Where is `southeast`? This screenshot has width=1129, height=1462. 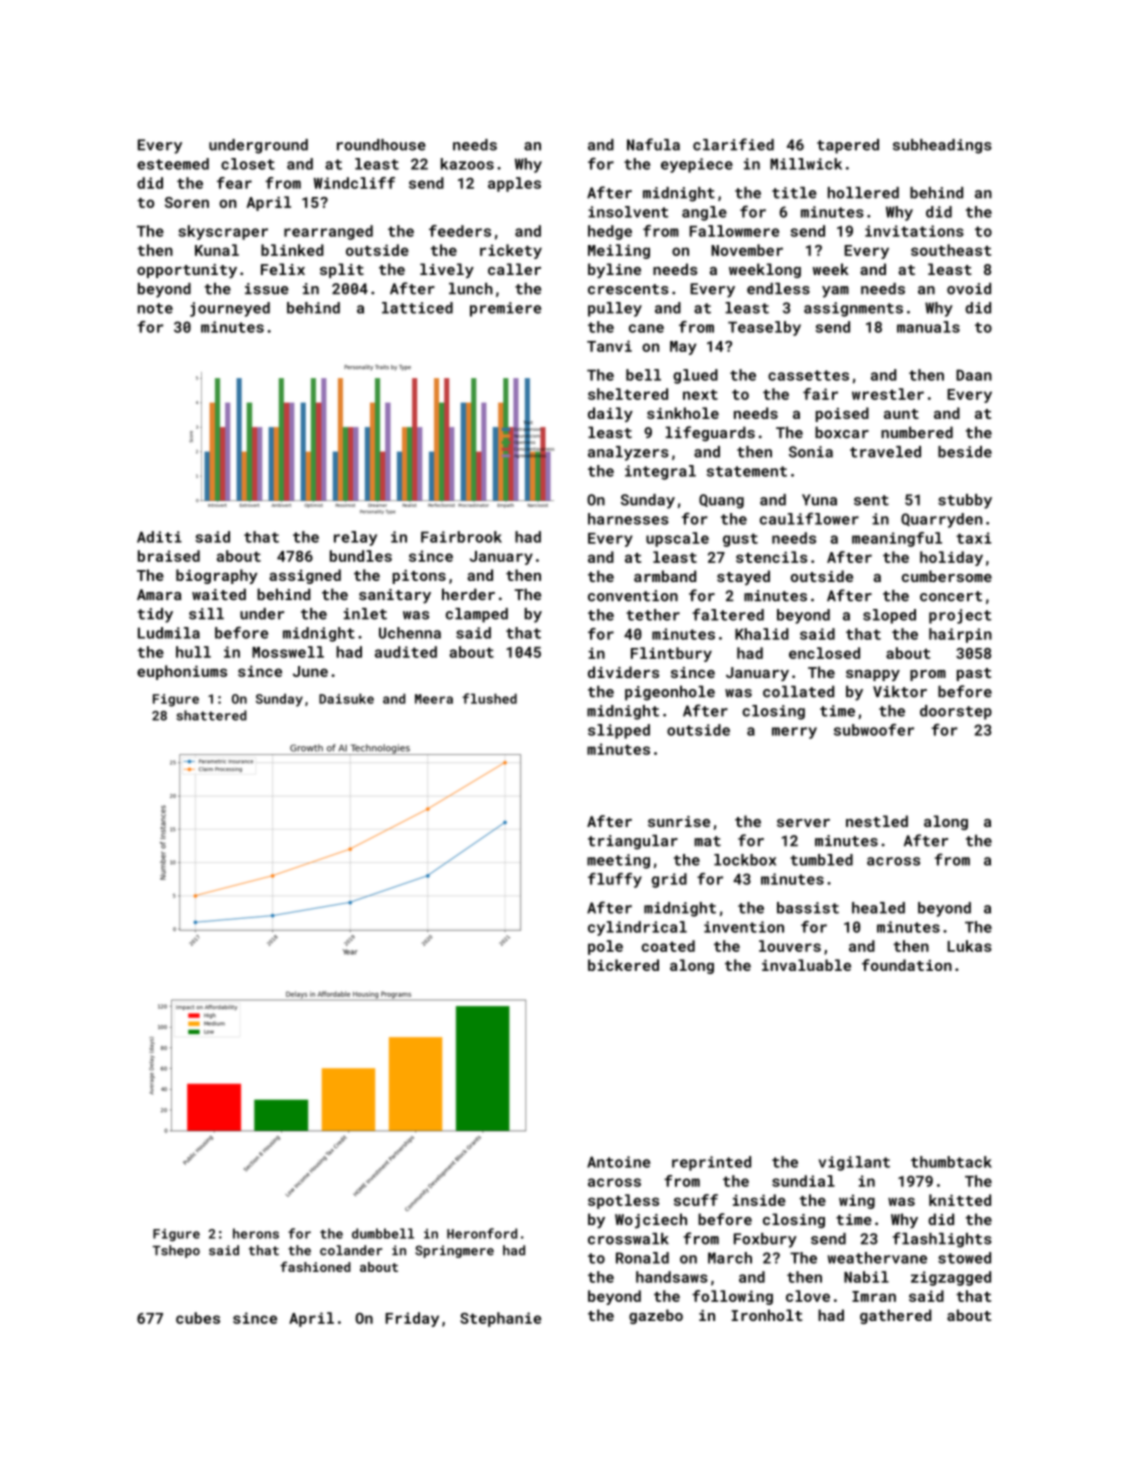 southeast is located at coordinates (951, 250).
